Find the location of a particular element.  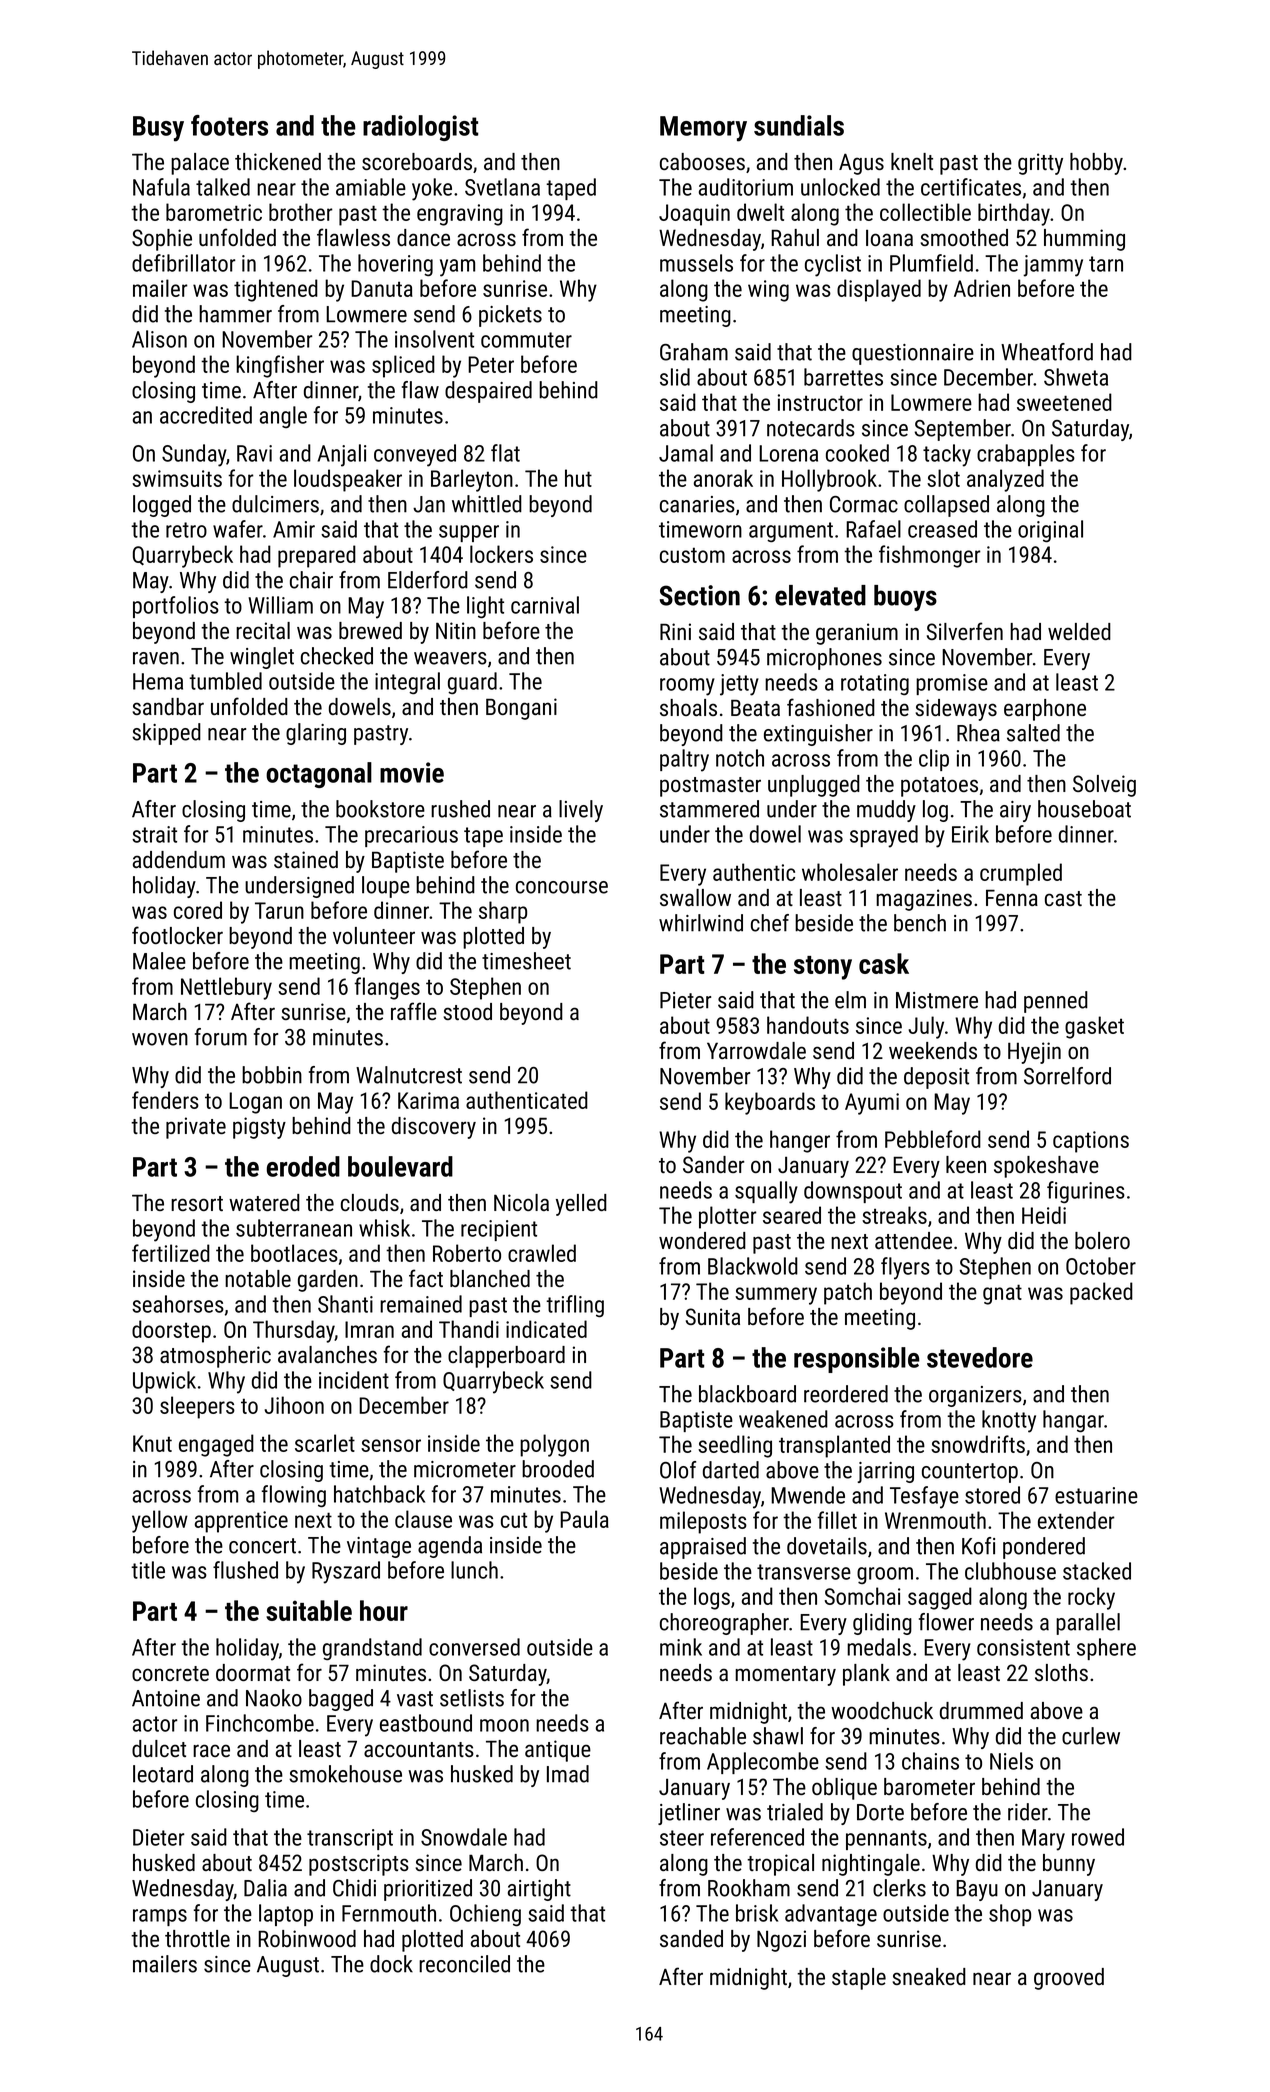

Olof is located at coordinates (678, 1470).
